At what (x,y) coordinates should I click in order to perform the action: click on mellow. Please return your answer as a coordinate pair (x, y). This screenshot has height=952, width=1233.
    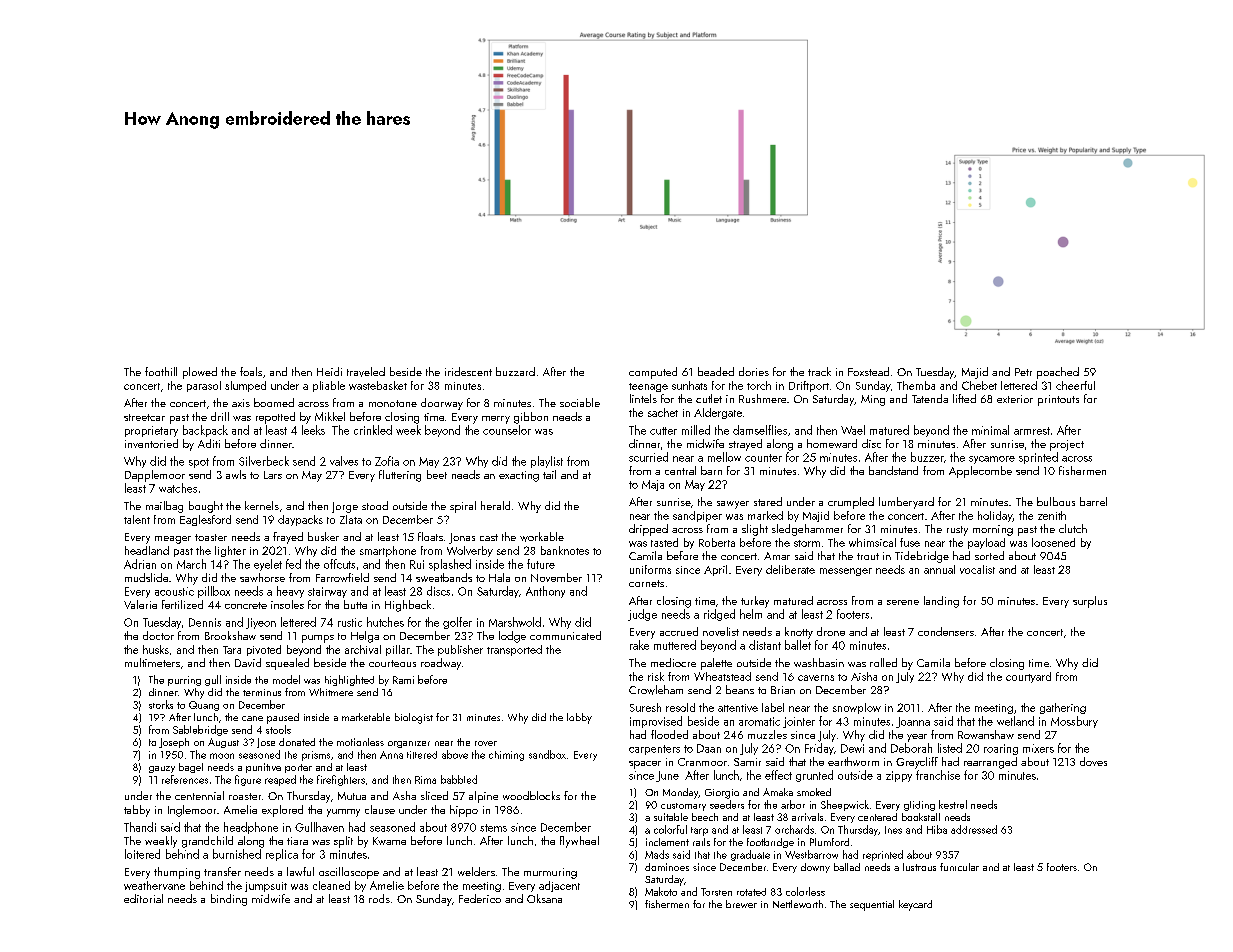
    Looking at the image, I should click on (724, 457).
